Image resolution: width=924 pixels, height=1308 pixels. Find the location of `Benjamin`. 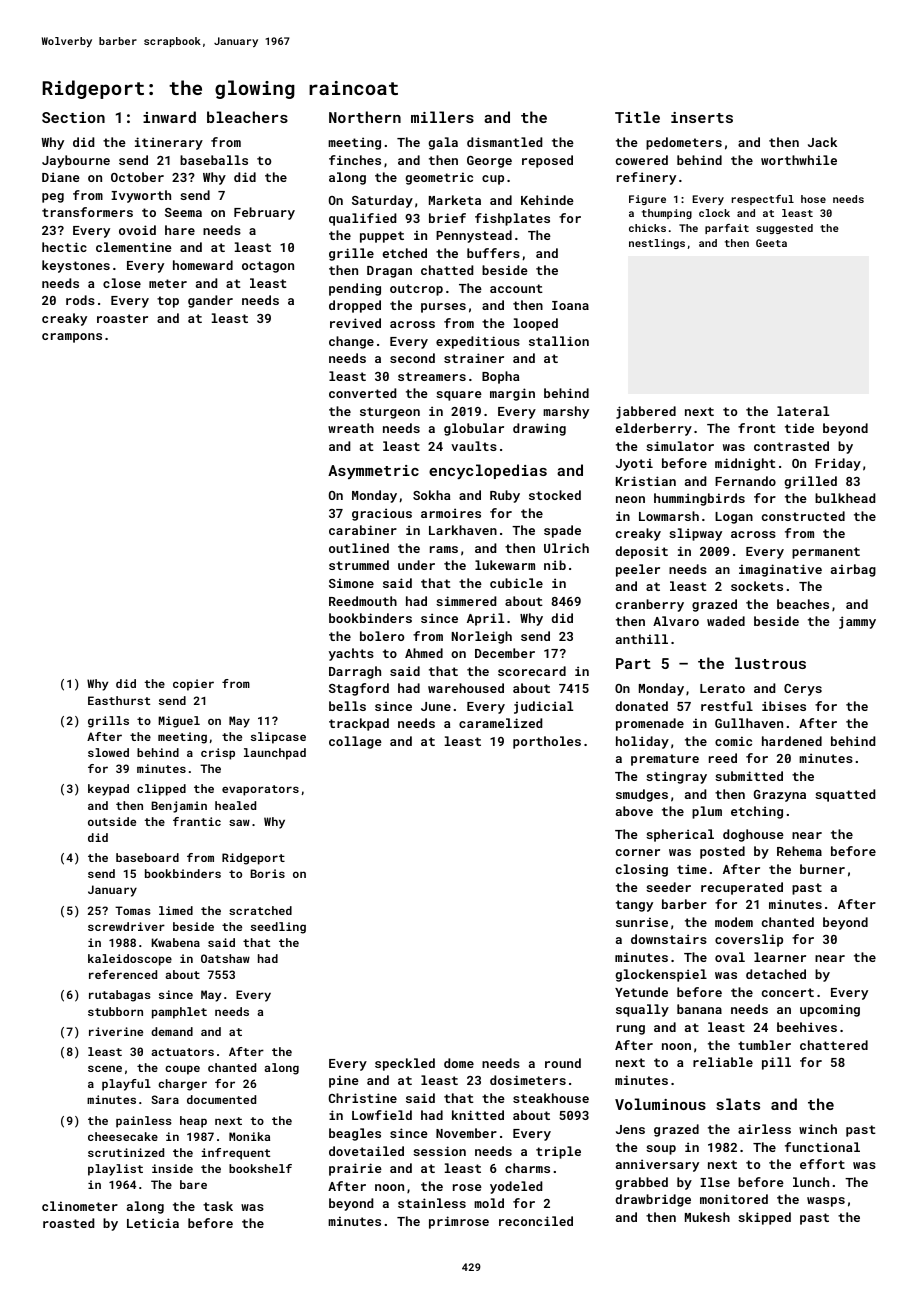

Benjamin is located at coordinates (179, 807).
